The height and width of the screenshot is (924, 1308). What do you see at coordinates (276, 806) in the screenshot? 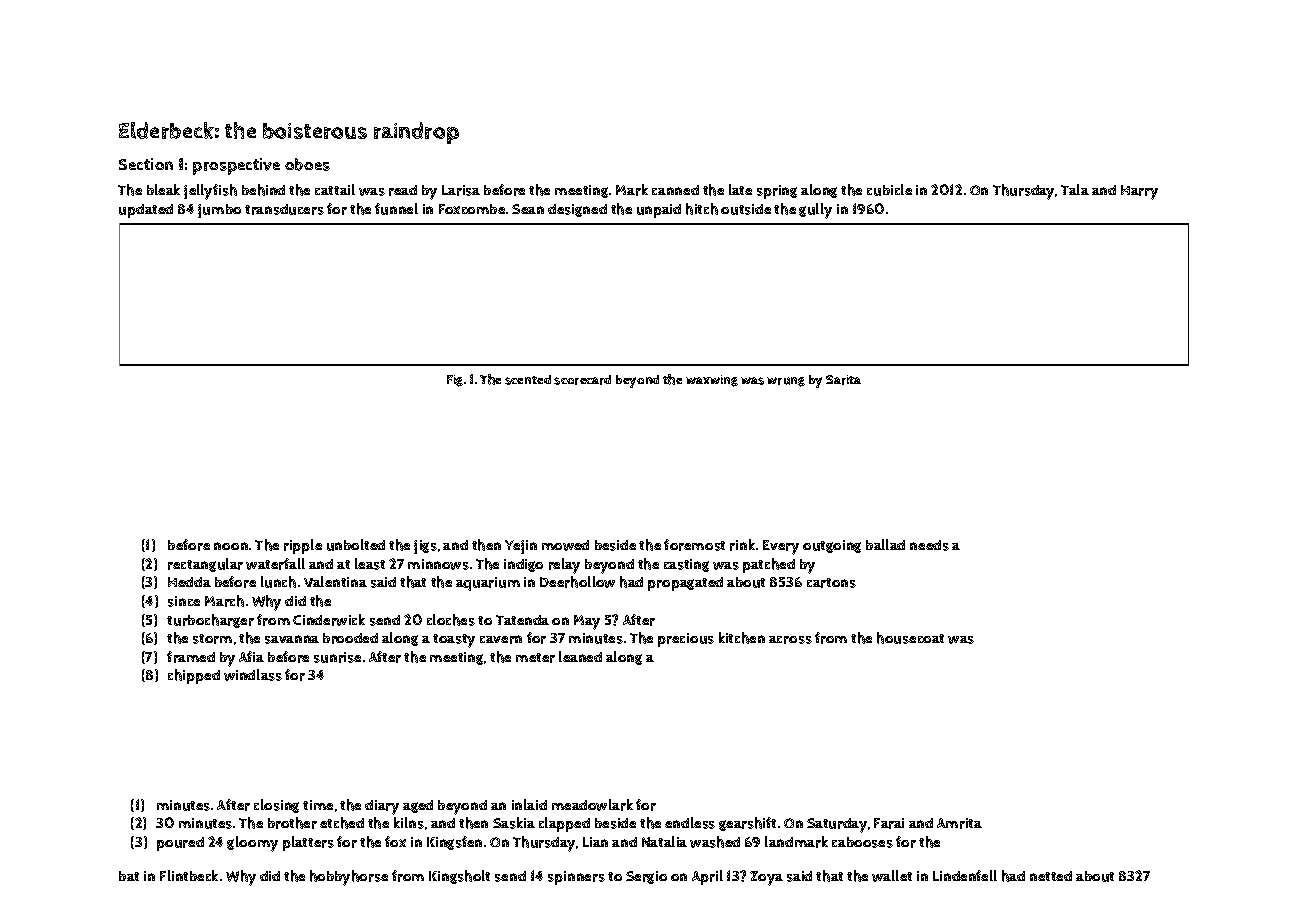
I see `closing` at bounding box center [276, 806].
